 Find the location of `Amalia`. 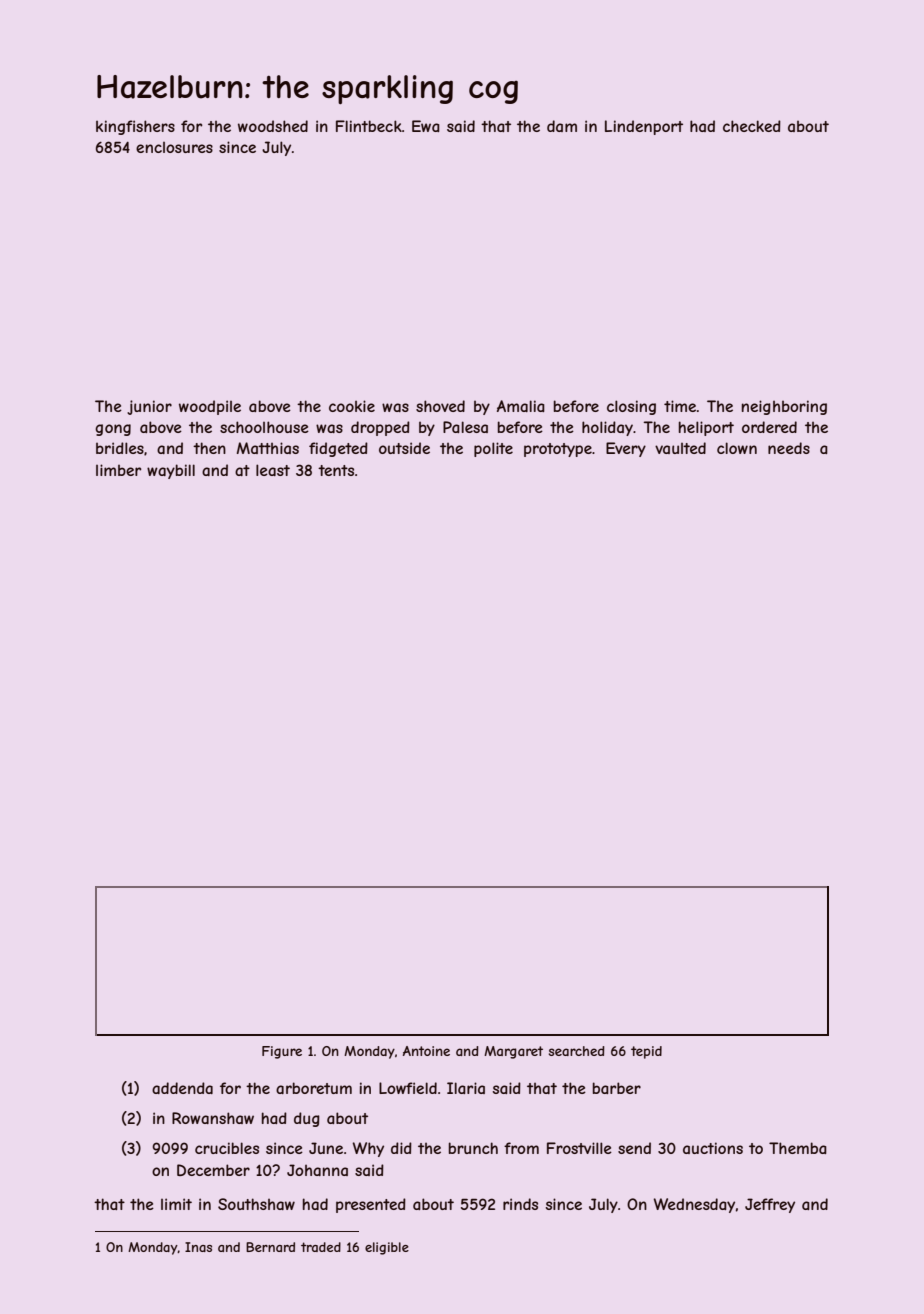

Amalia is located at coordinates (521, 406).
